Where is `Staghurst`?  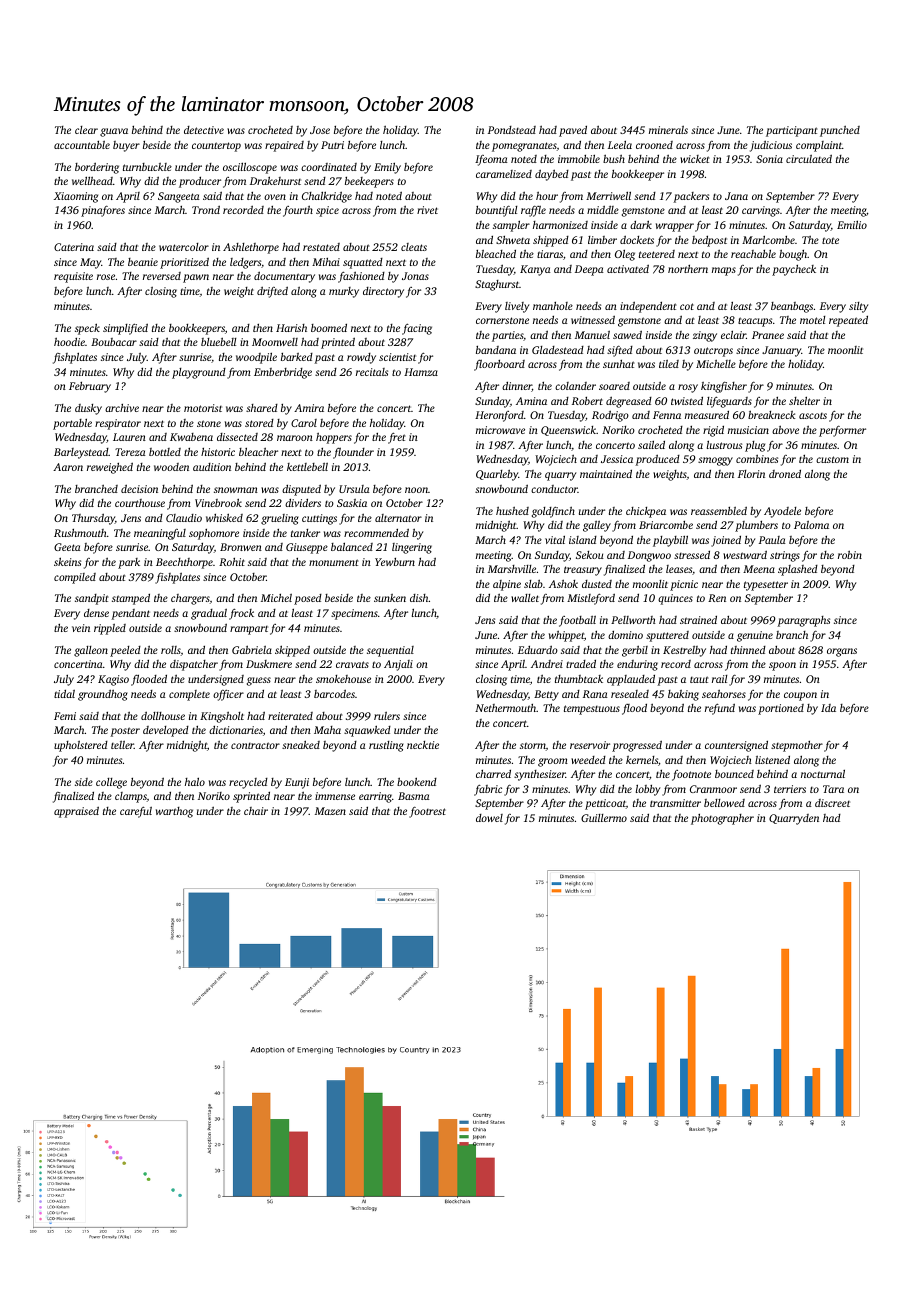 Staghurst is located at coordinates (497, 285).
